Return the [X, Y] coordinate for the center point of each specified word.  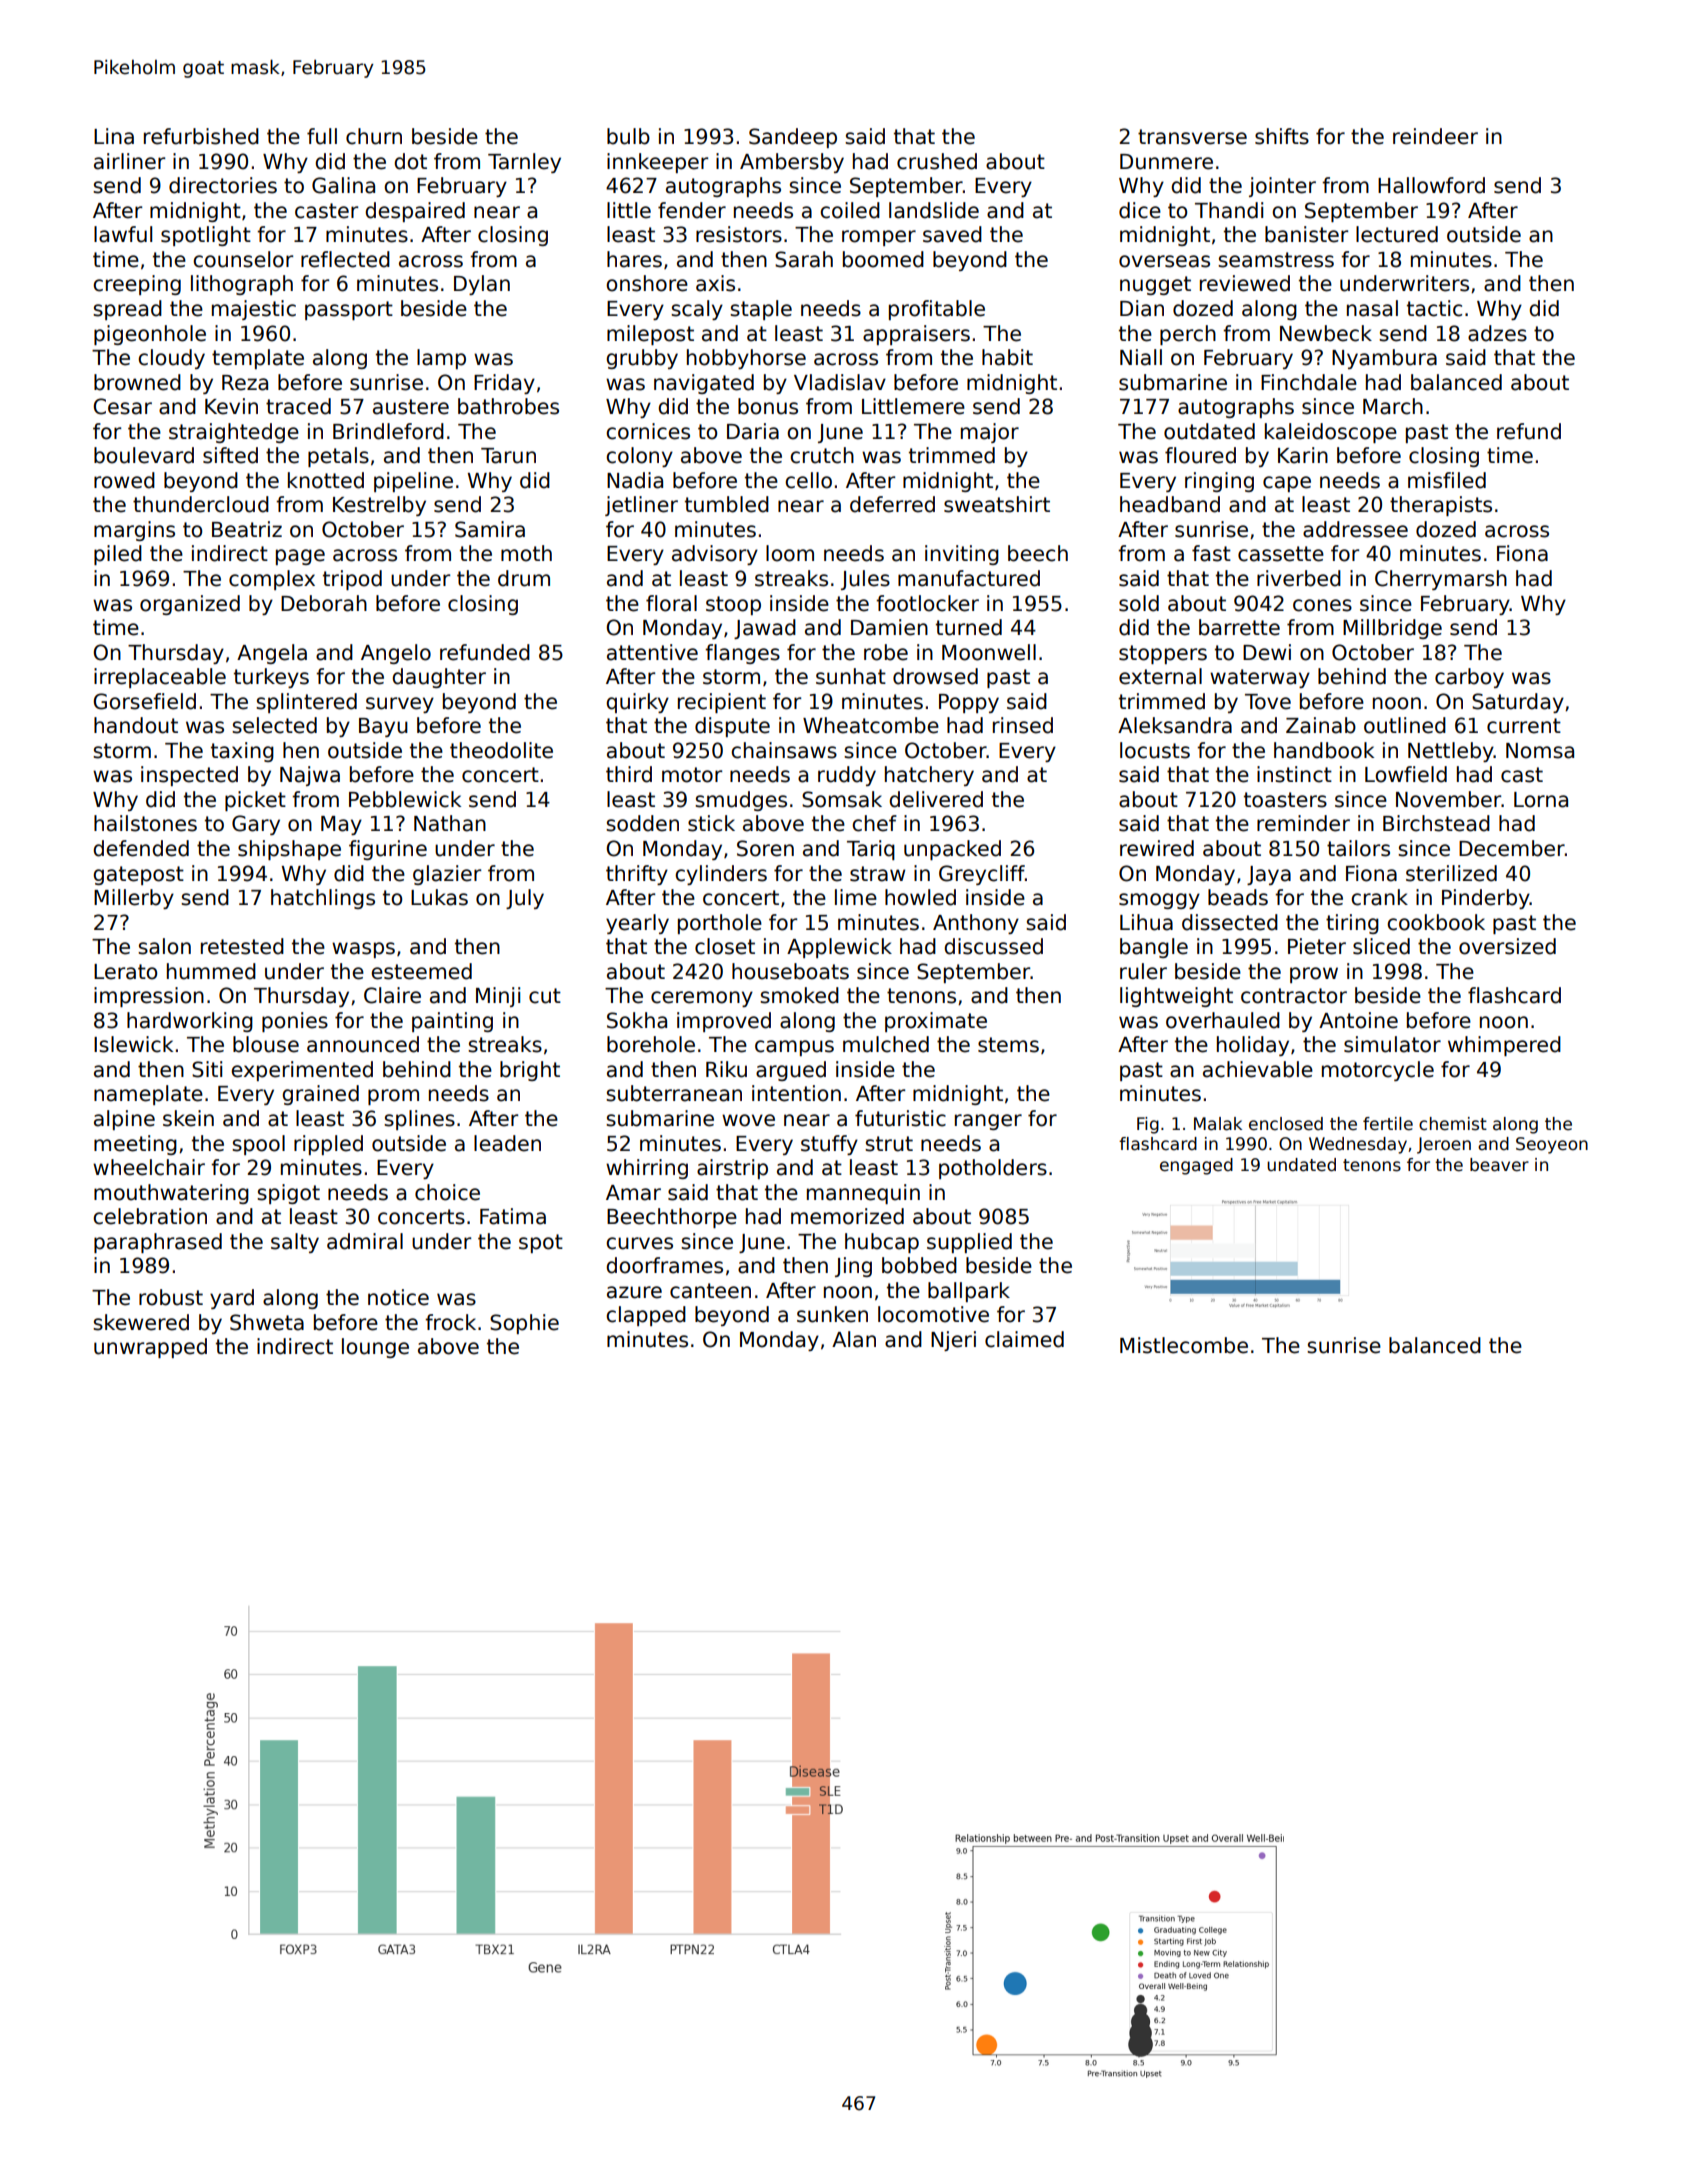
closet [725, 946]
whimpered [1504, 1046]
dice [1140, 210]
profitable [937, 310]
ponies [295, 1022]
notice [398, 1297]
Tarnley [524, 163]
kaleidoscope [1331, 433]
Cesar [122, 406]
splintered [306, 703]
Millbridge [1392, 629]
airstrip [732, 1169]
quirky [637, 703]
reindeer [1435, 136]
